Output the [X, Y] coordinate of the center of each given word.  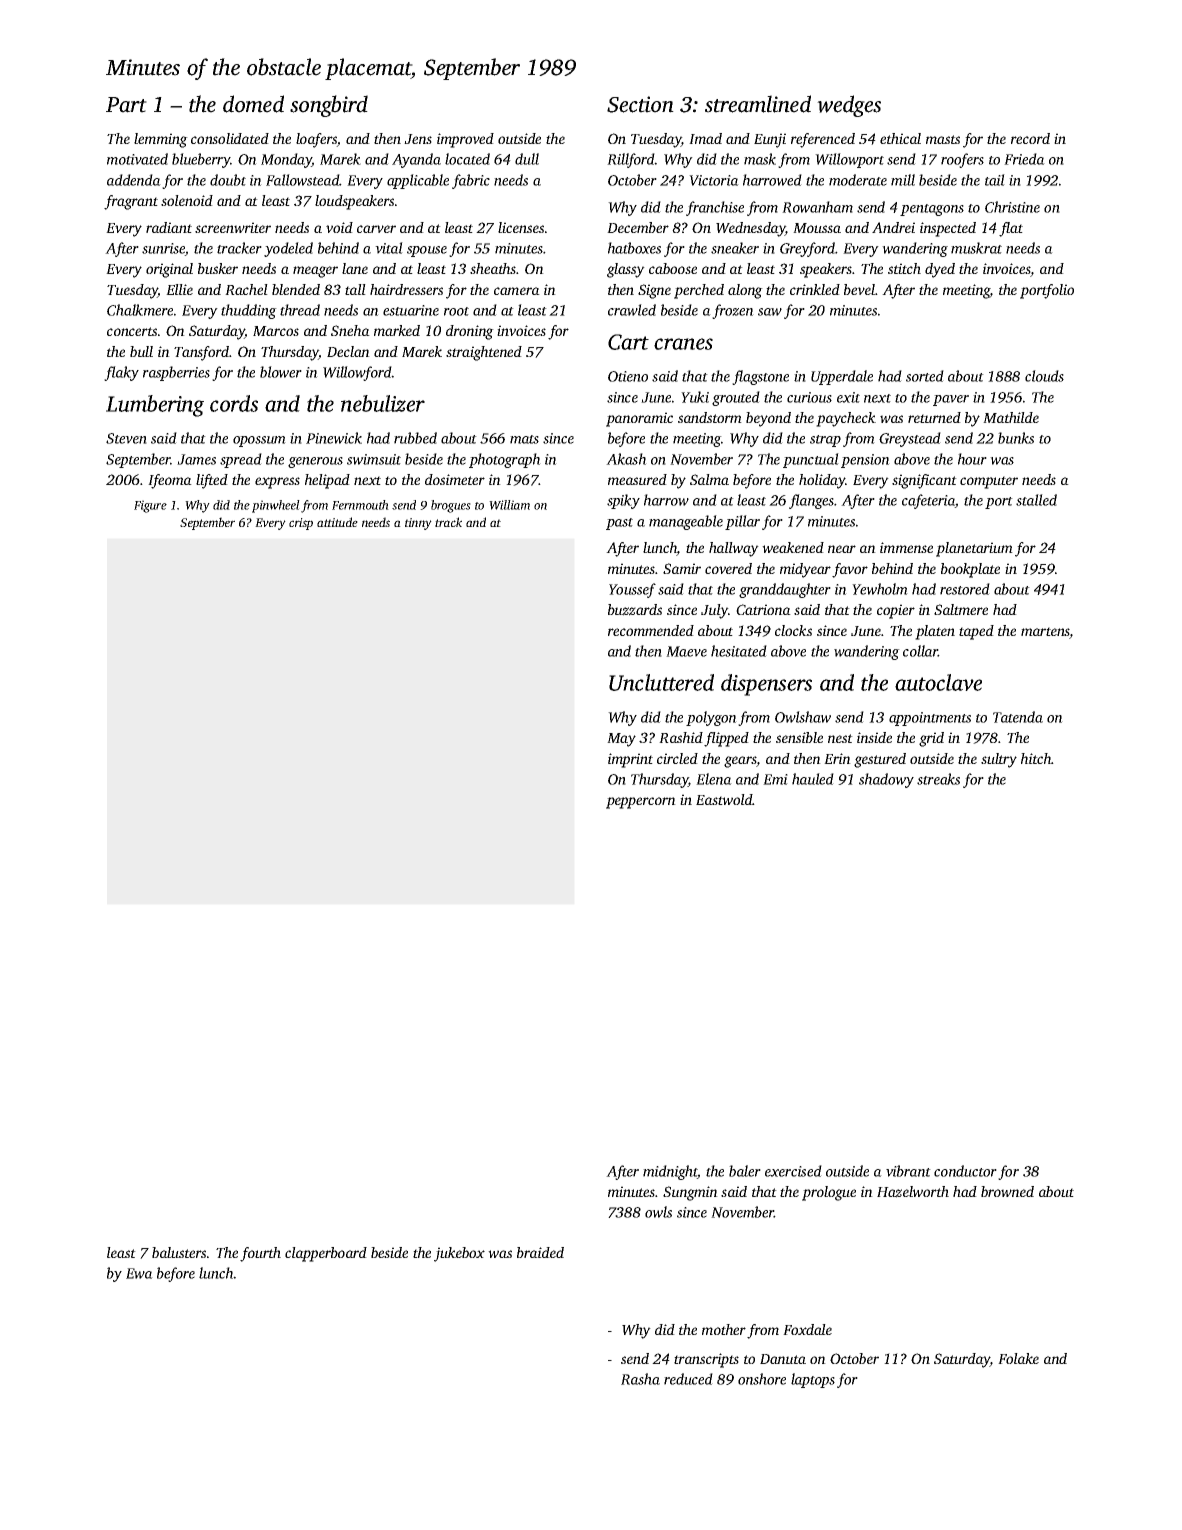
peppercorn [641, 803]
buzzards [635, 610]
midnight [670, 1172]
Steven [126, 438]
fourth [260, 1254]
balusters [179, 1252]
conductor [965, 1171]
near [842, 549]
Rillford [631, 160]
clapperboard [326, 1254]
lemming [161, 140]
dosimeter [455, 479]
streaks [938, 779]
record [1030, 138]
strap [825, 441]
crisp [301, 524]
